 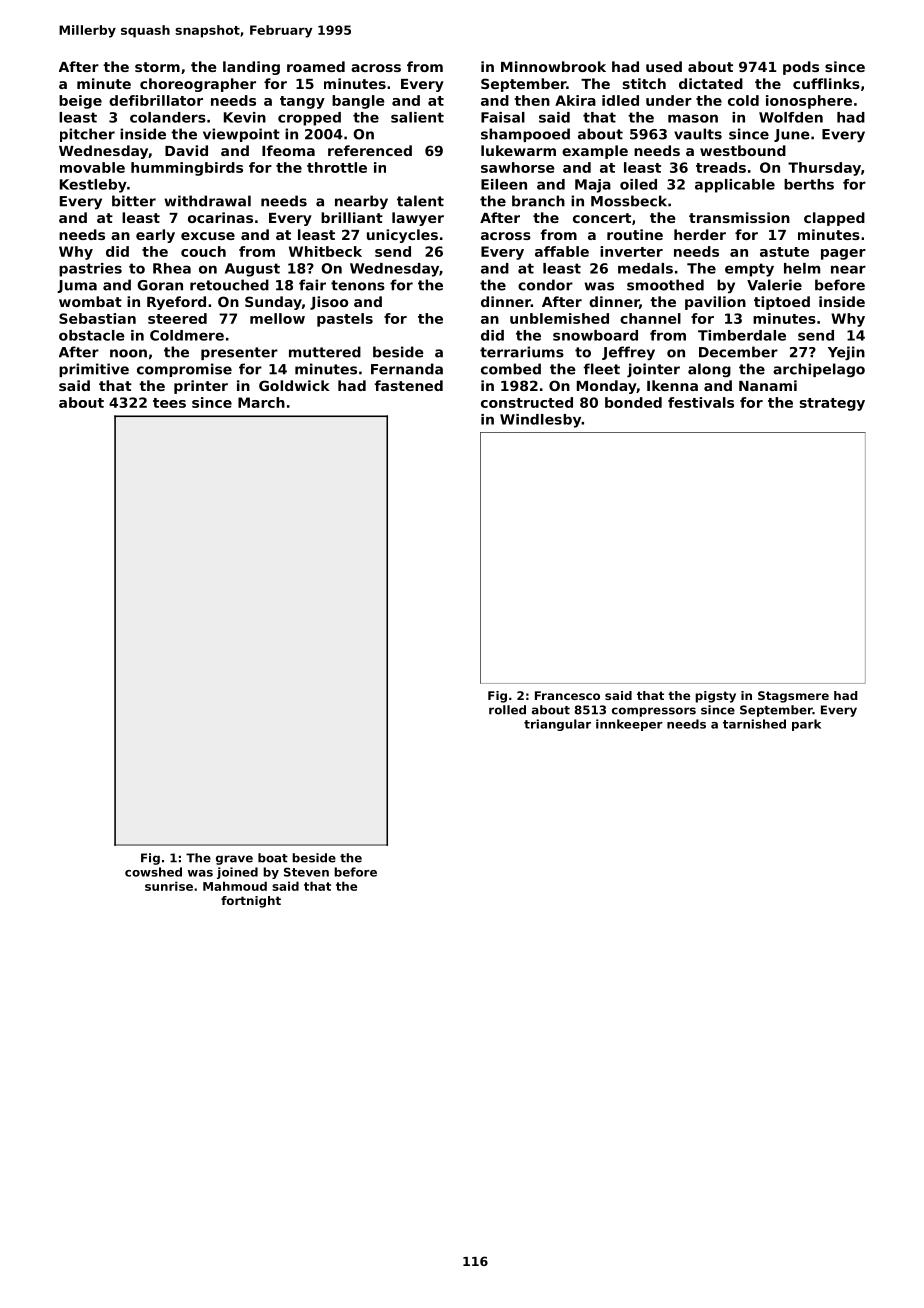 What do you see at coordinates (157, 67) in the document?
I see `storm` at bounding box center [157, 67].
